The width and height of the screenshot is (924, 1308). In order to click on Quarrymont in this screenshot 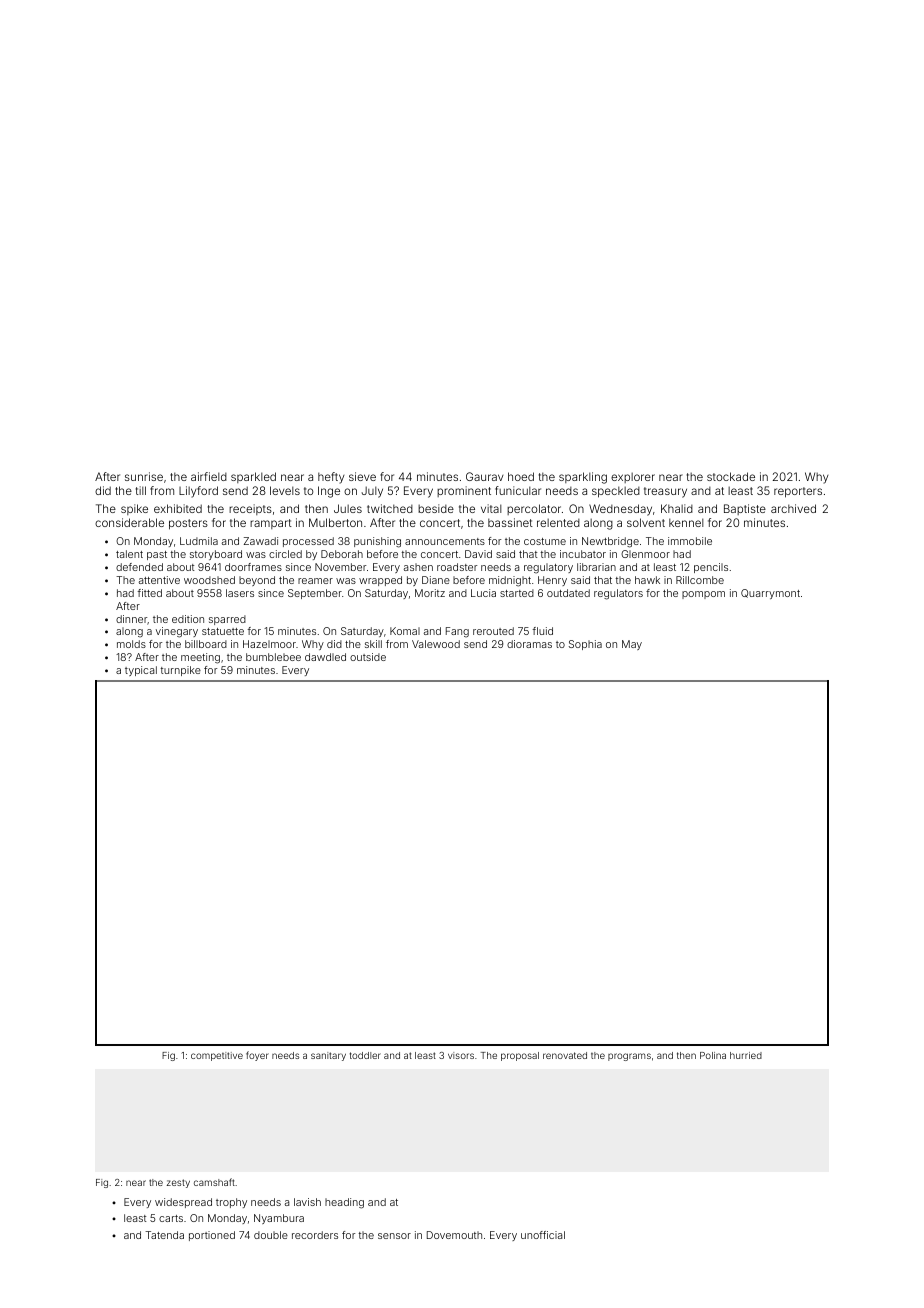, I will do `click(770, 594)`.
